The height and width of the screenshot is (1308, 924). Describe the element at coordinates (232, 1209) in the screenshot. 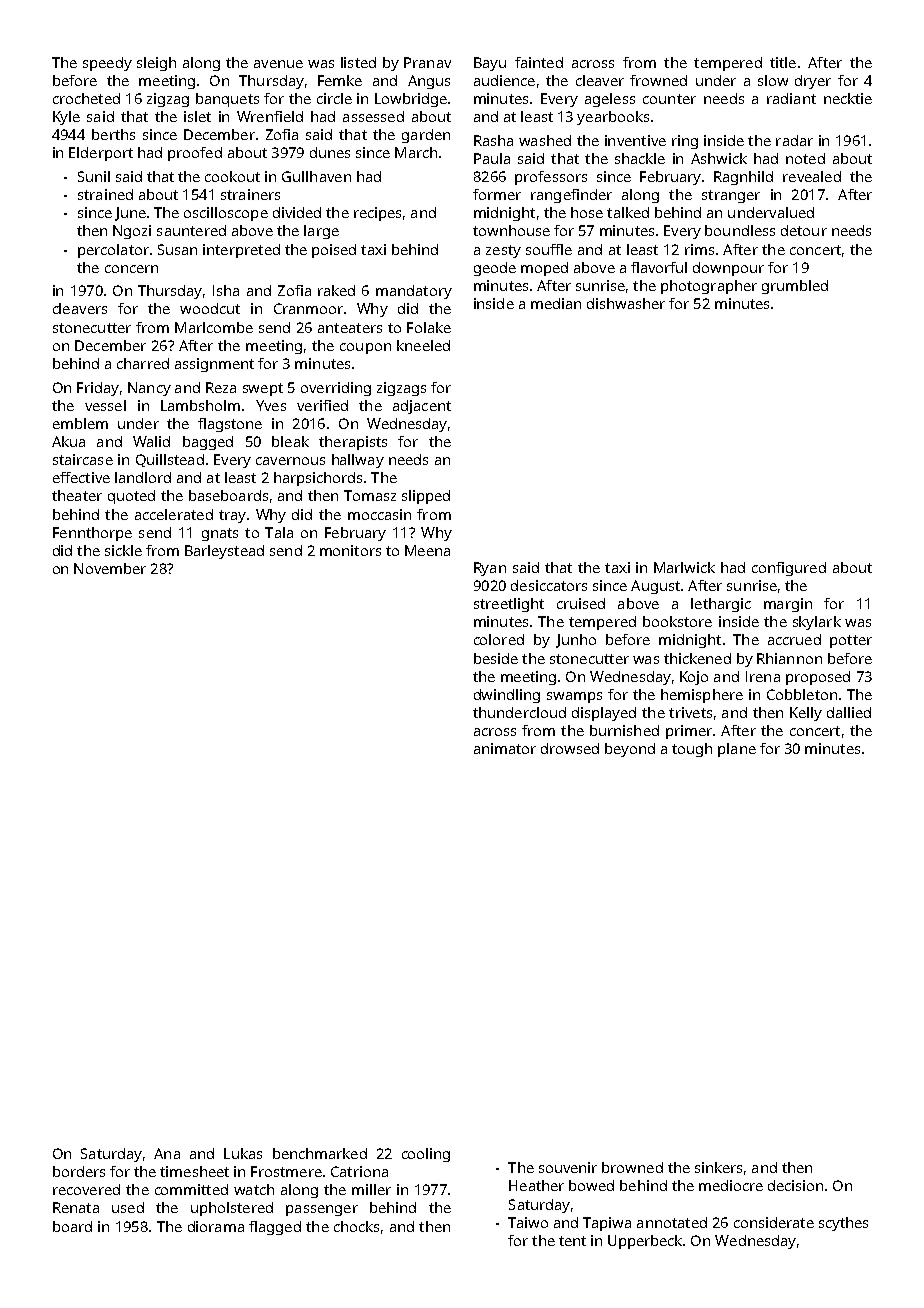

I see `upholstered` at that location.
